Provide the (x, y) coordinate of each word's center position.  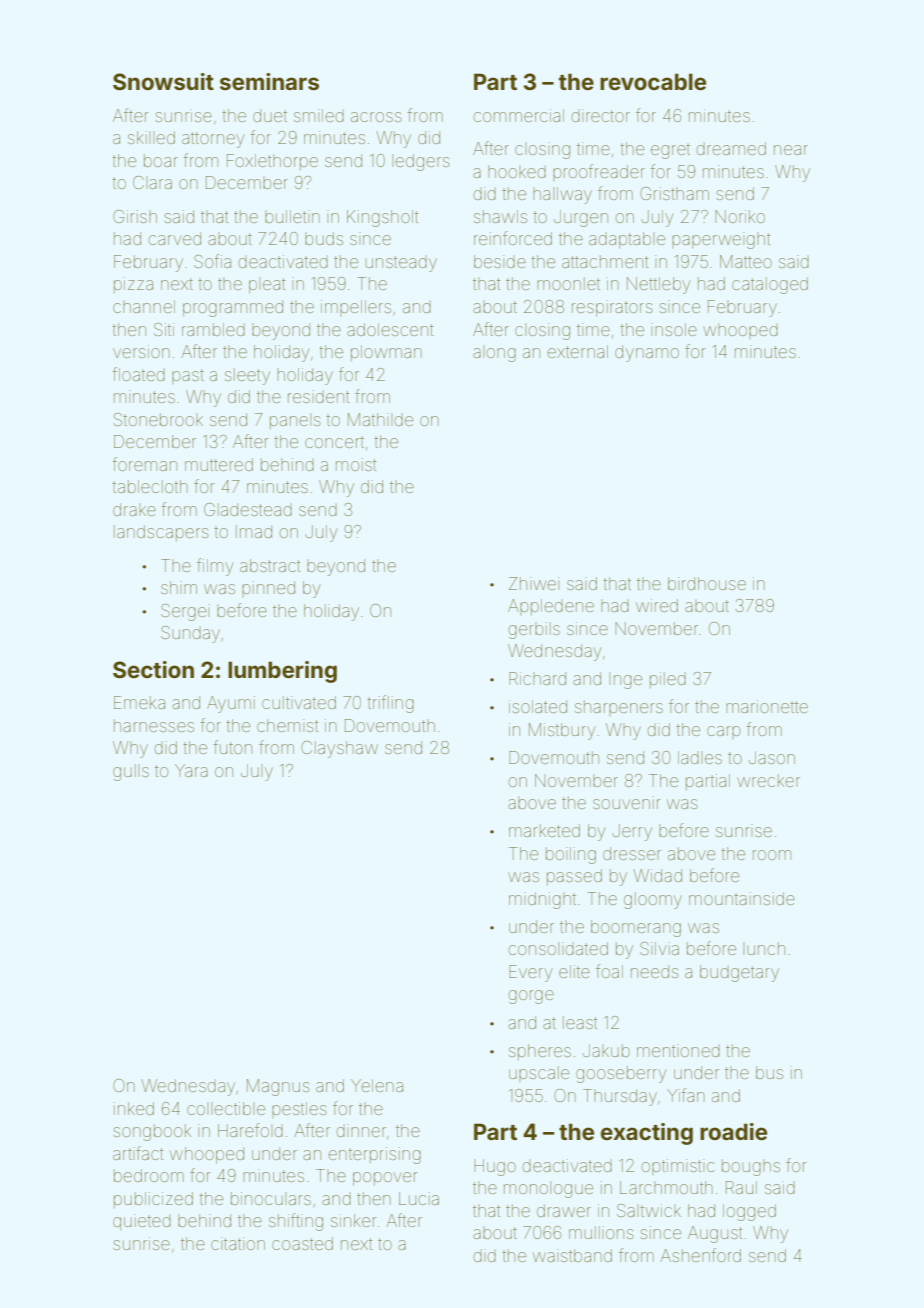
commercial (519, 115)
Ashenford (700, 1255)
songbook (152, 1132)
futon (232, 747)
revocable (653, 81)
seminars (269, 81)
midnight (542, 900)
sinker (354, 1220)
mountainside (742, 898)
